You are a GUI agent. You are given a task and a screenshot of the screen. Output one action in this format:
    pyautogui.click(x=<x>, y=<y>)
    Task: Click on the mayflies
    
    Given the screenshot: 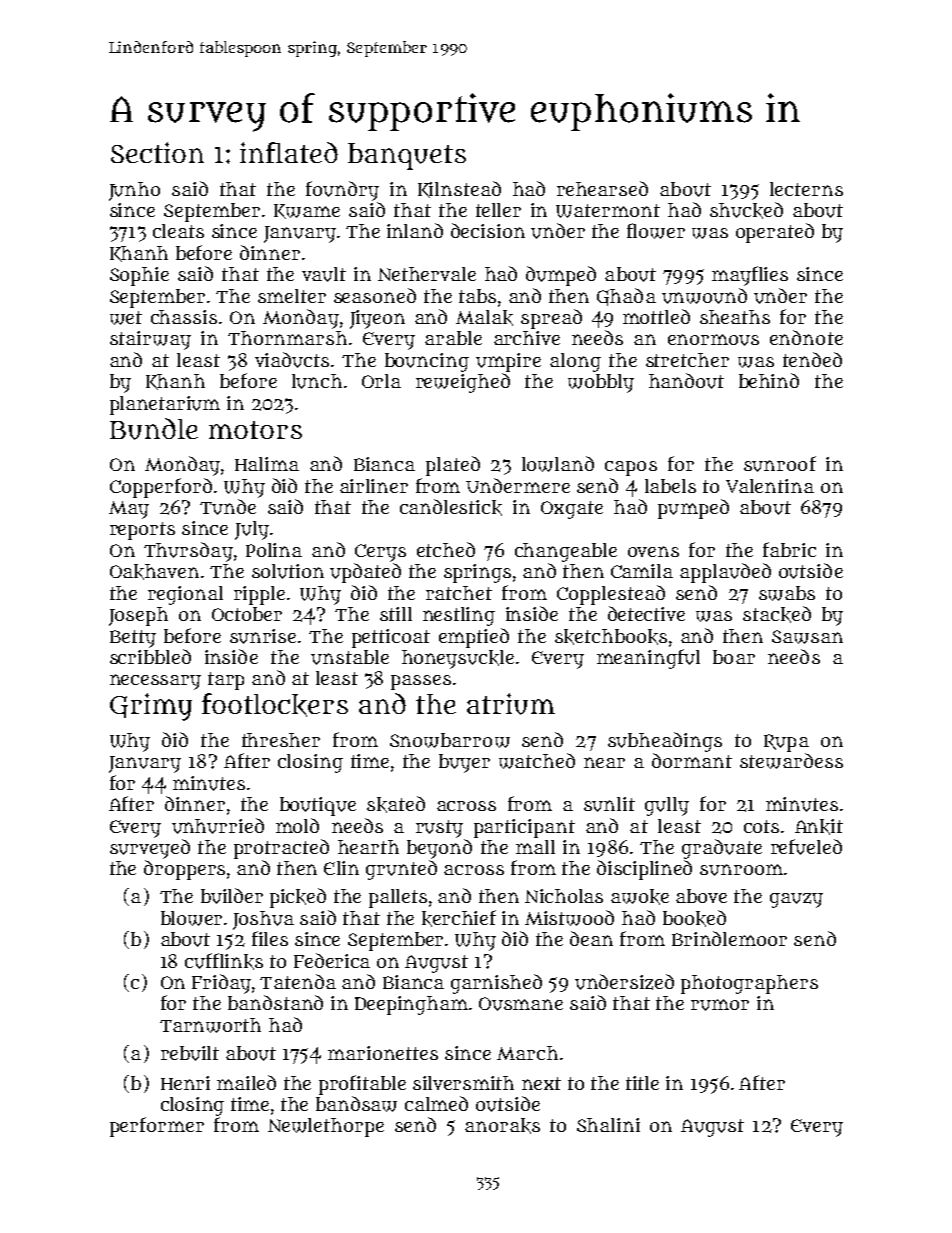 What is the action you would take?
    pyautogui.click(x=750, y=276)
